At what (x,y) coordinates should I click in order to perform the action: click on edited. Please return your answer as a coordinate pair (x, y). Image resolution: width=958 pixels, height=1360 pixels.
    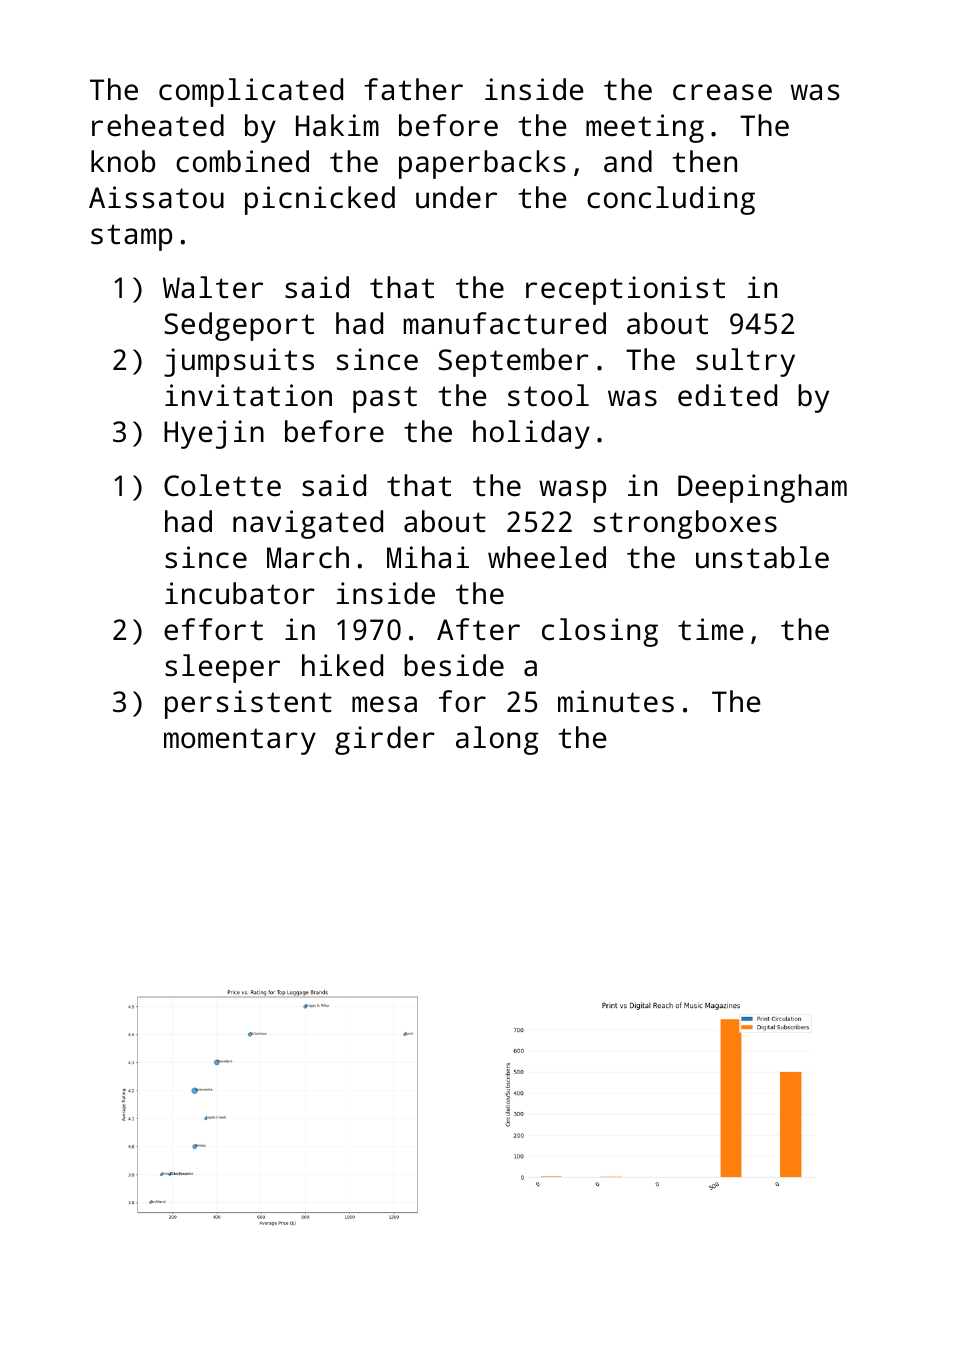
    Looking at the image, I should click on (727, 395).
